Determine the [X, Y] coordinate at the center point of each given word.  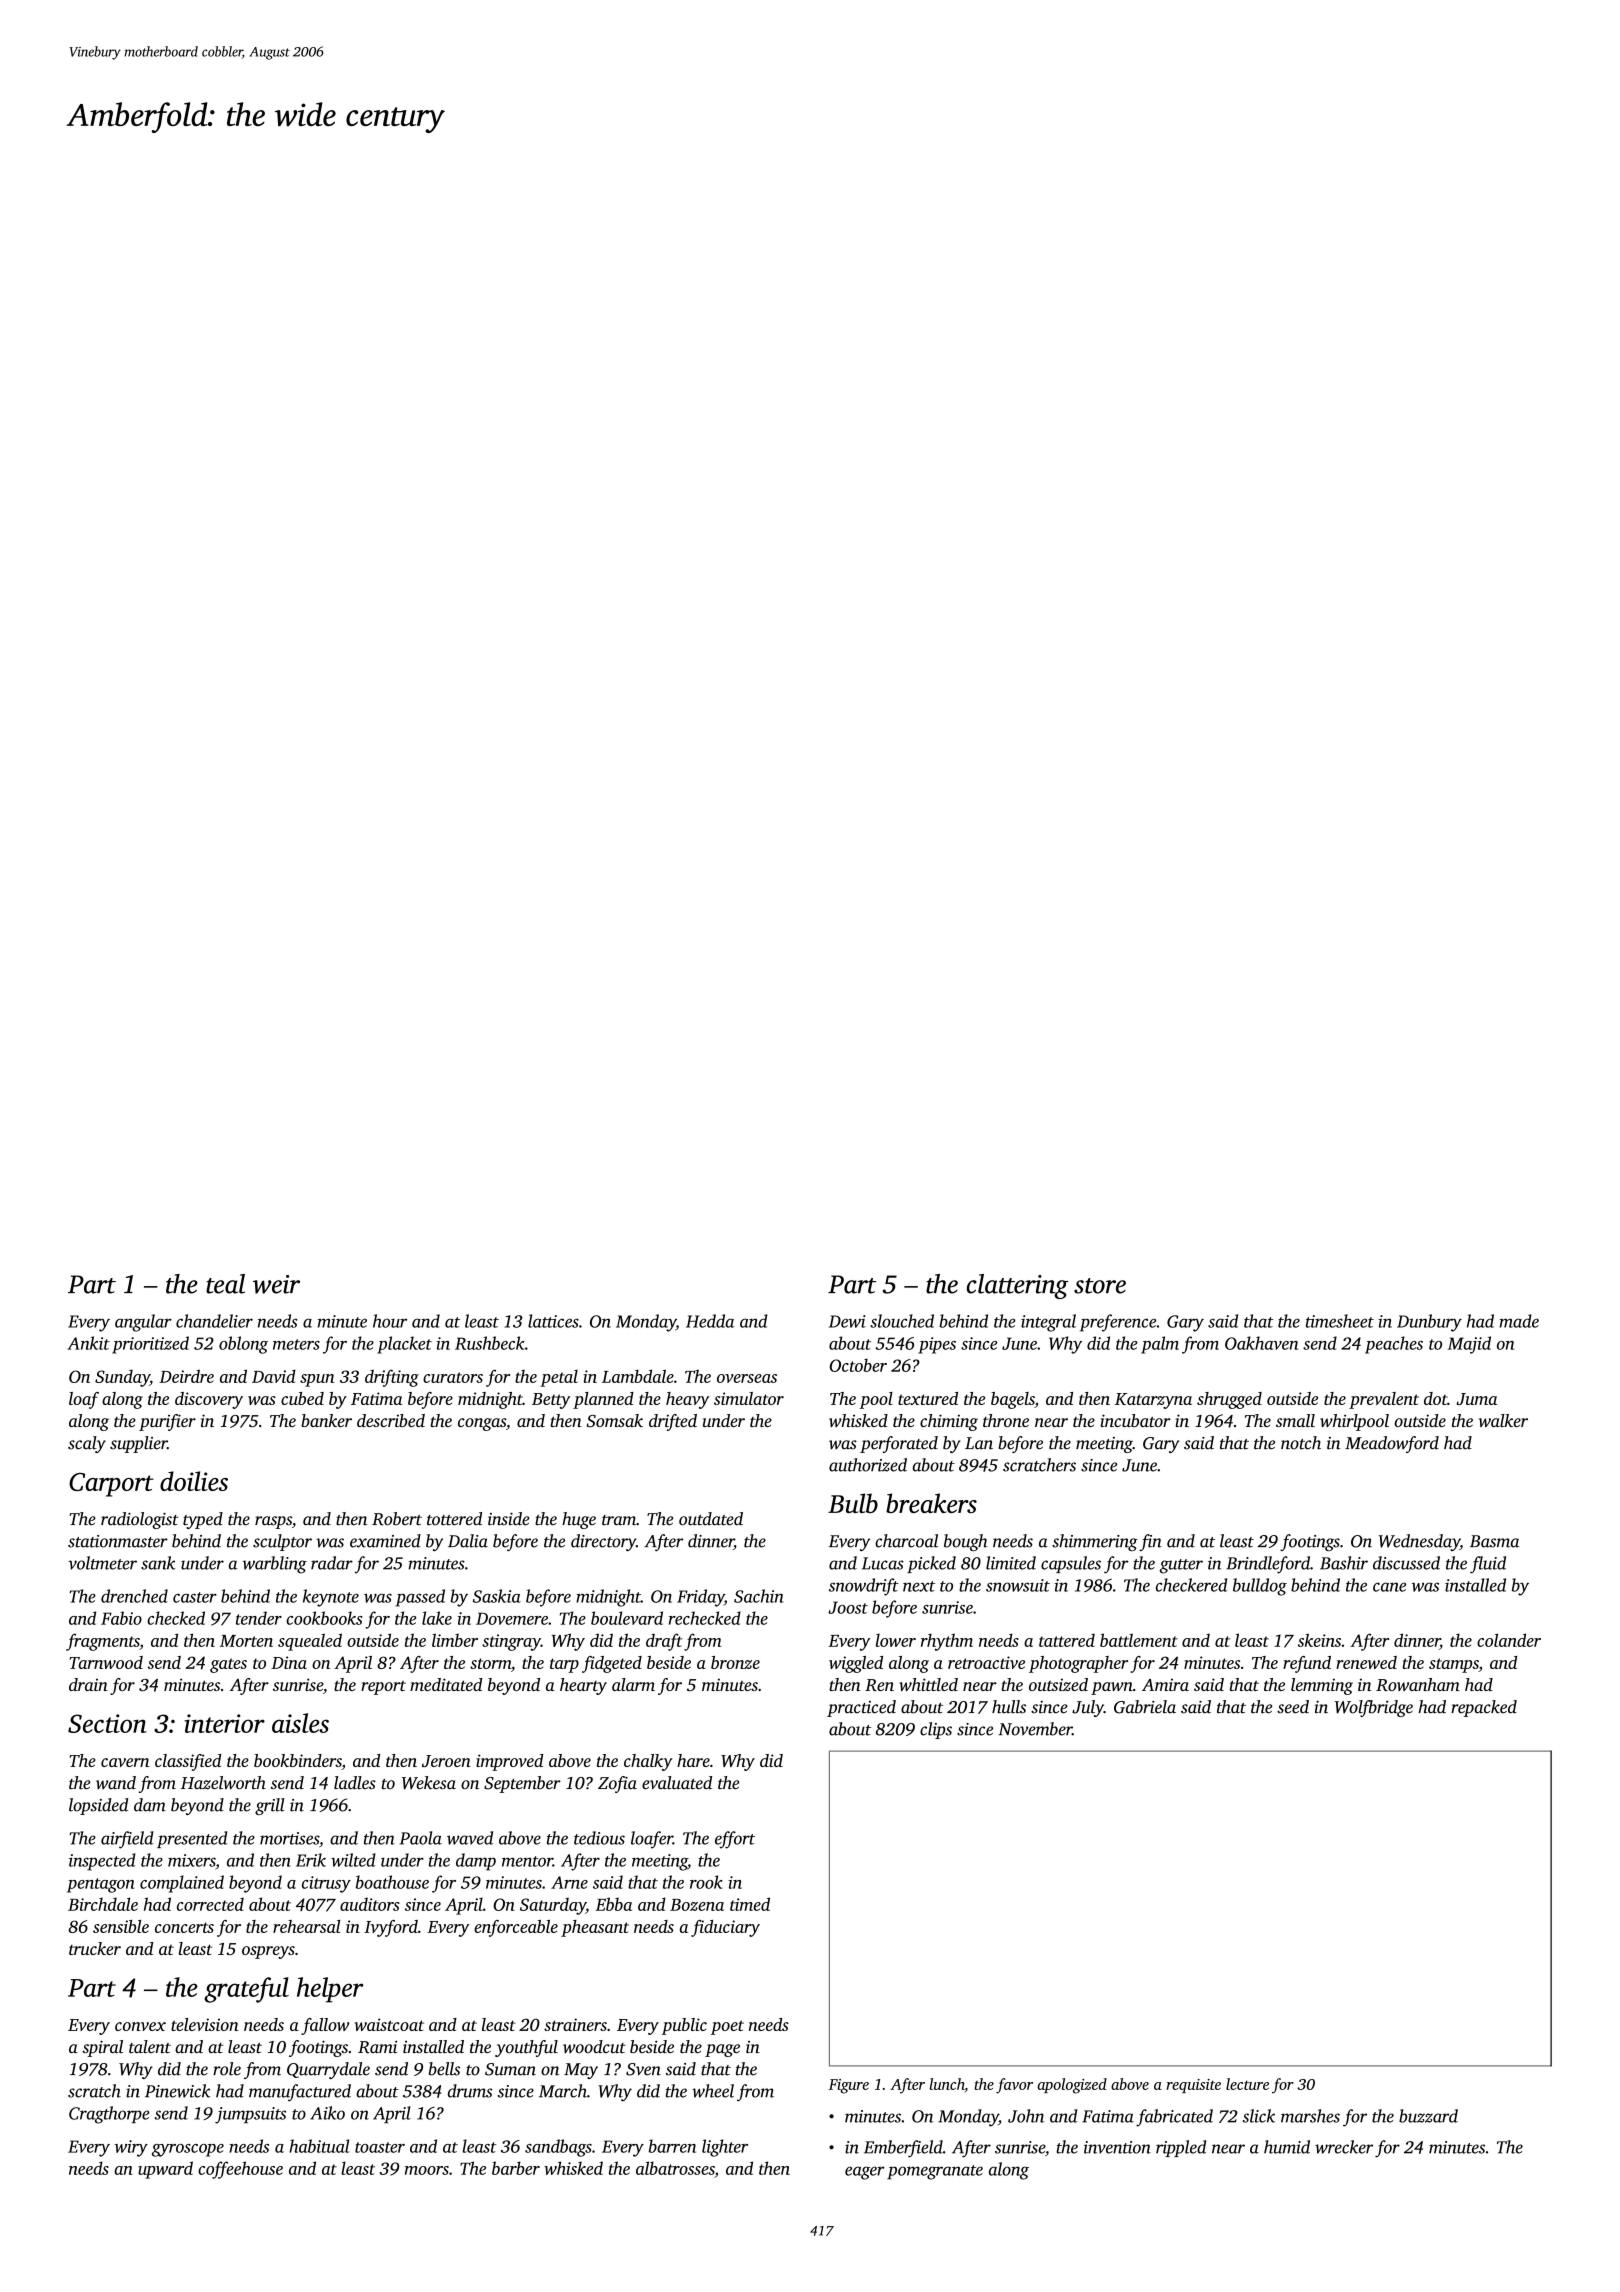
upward [165, 2170]
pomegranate [935, 2172]
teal [225, 1284]
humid [1287, 2147]
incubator [1136, 1420]
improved [509, 1762]
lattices [553, 1321]
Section [107, 1723]
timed [750, 1904]
